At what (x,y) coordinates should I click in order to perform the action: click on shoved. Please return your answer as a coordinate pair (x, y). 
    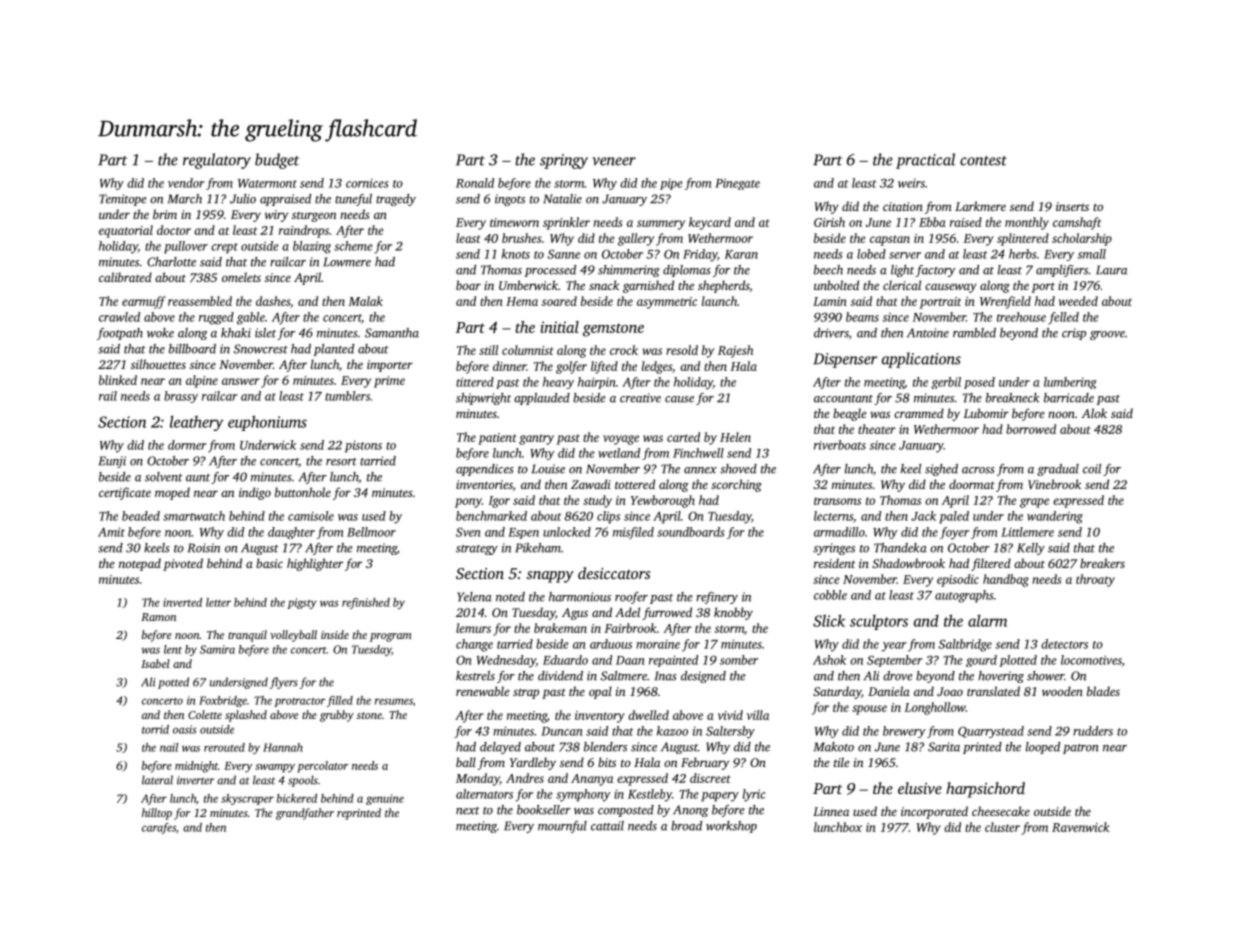
    Looking at the image, I should click on (738, 469).
